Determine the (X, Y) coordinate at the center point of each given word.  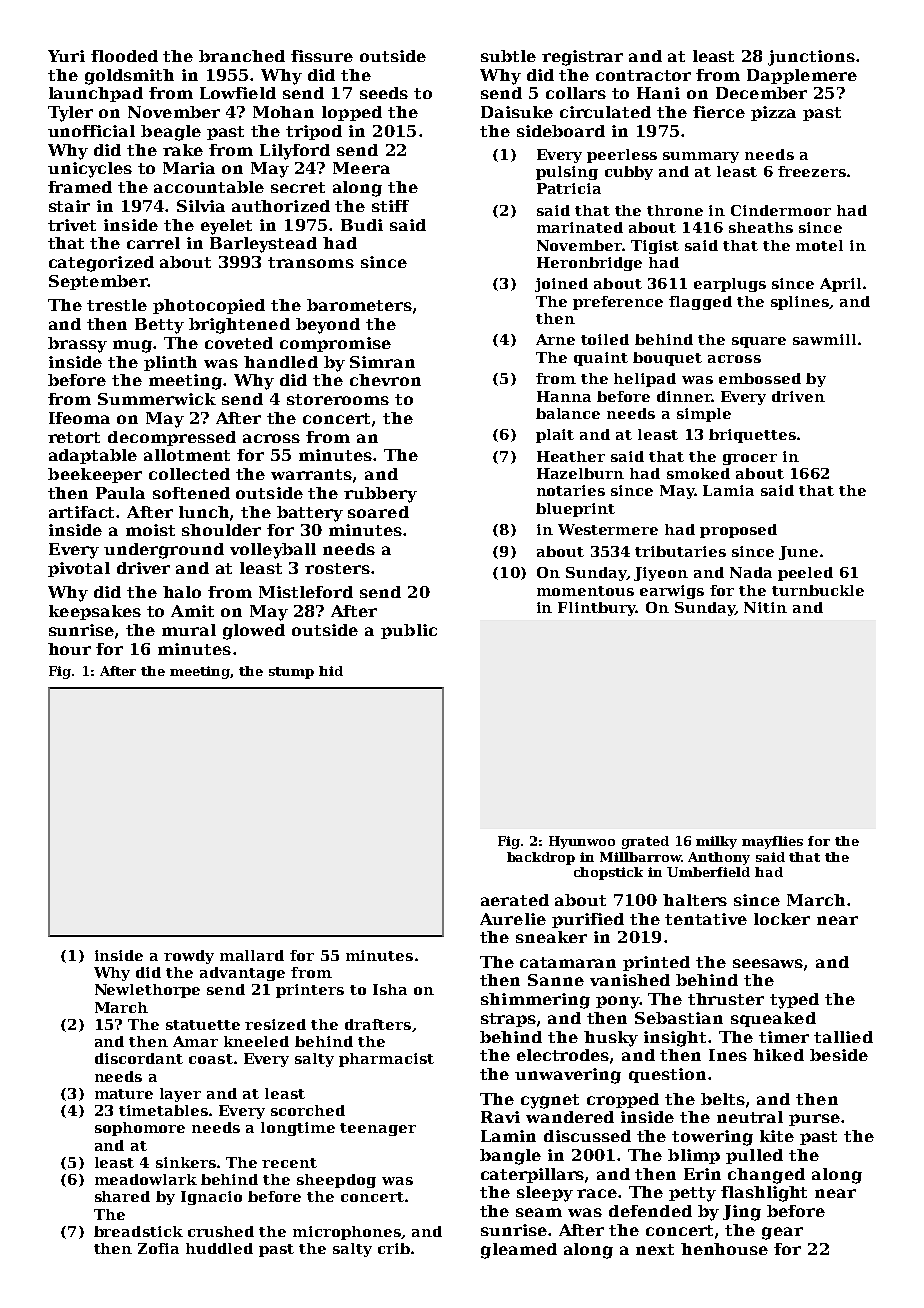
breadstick (138, 1231)
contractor (643, 75)
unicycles (90, 170)
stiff (390, 206)
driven (798, 396)
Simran (382, 362)
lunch (204, 512)
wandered (570, 1117)
